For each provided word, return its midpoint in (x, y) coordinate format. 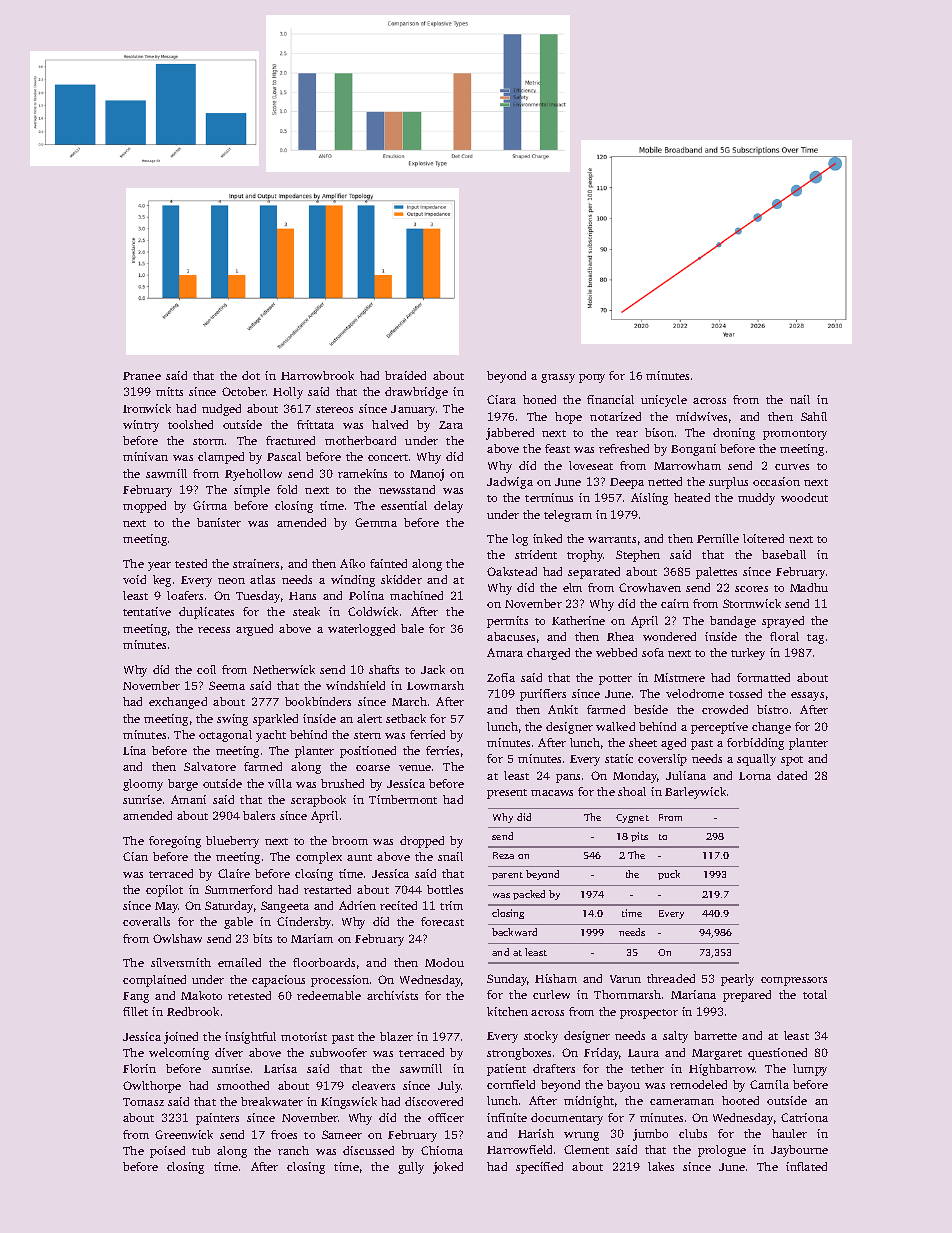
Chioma (442, 1150)
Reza (503, 855)
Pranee (142, 376)
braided (405, 375)
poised (167, 1152)
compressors (794, 981)
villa (280, 783)
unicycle (664, 401)
